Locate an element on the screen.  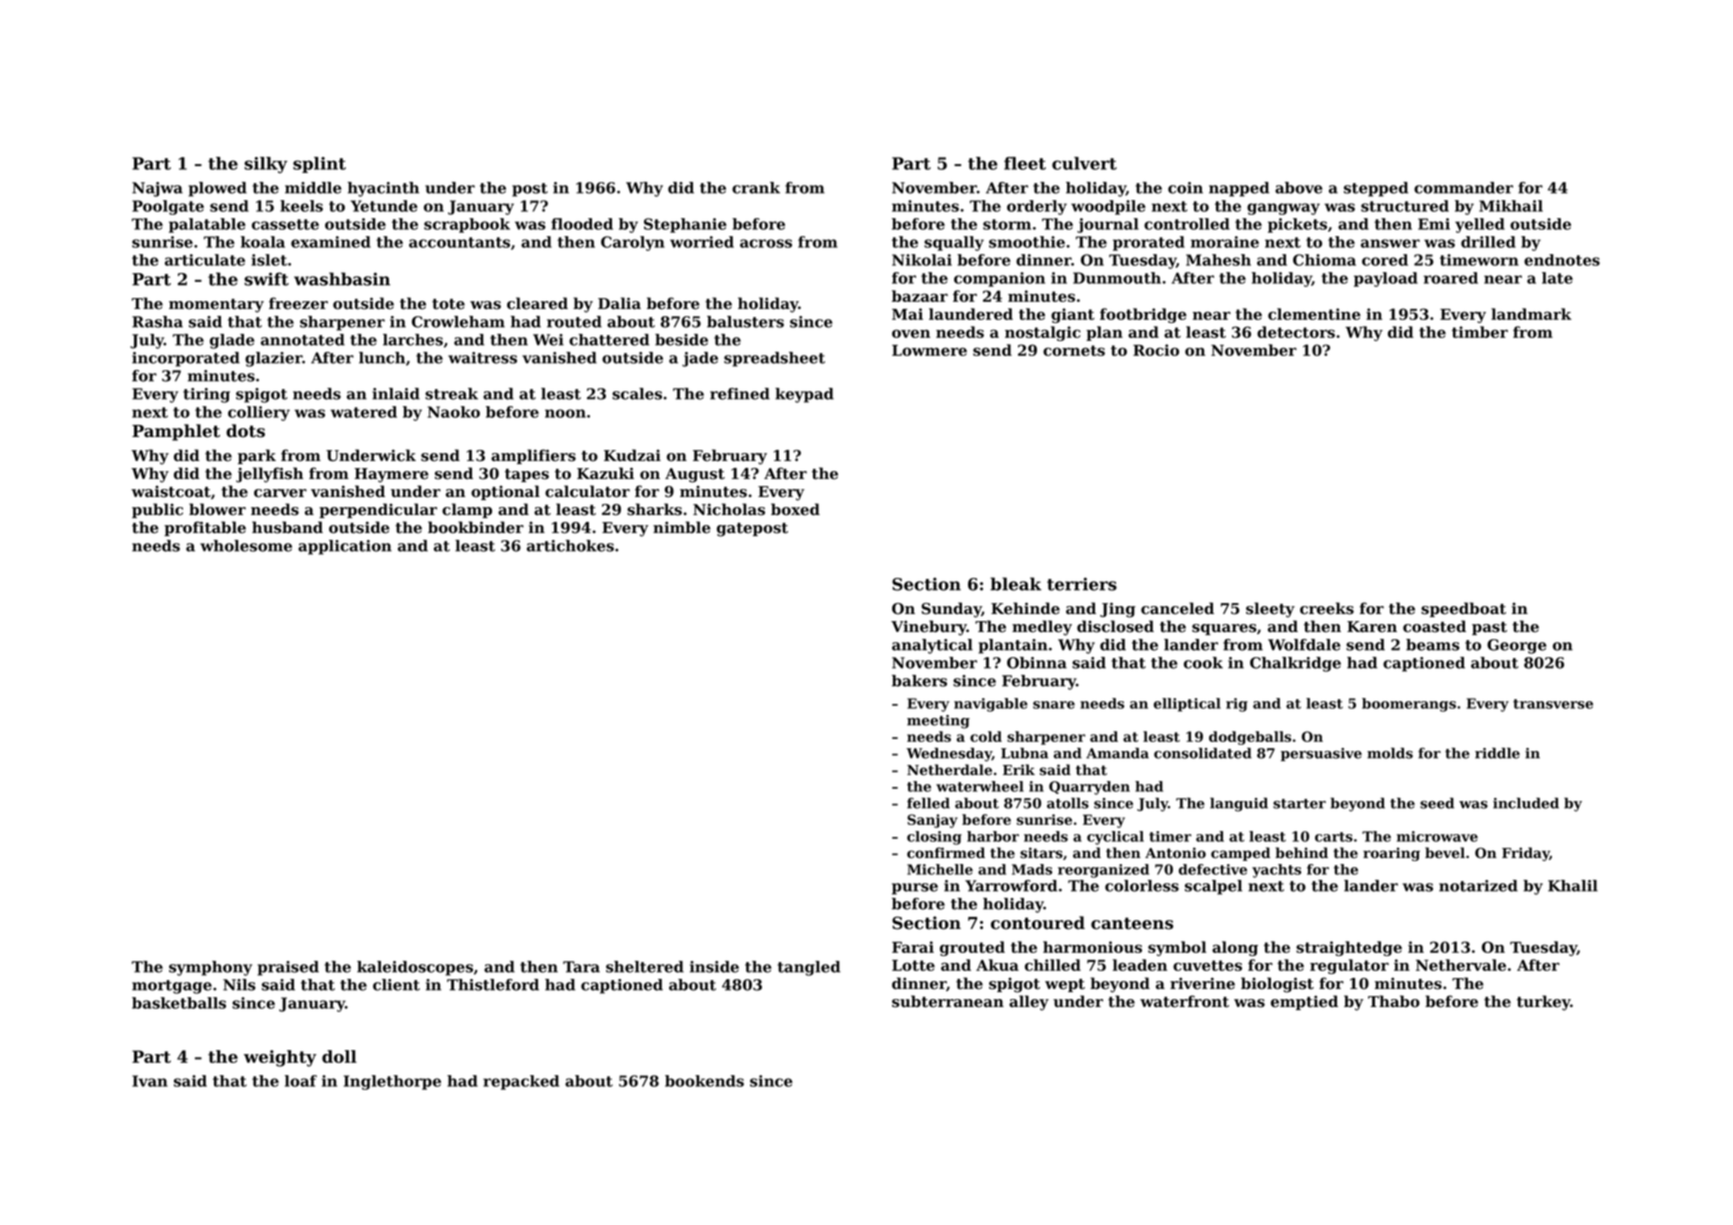
contoured is located at coordinates (1038, 923).
